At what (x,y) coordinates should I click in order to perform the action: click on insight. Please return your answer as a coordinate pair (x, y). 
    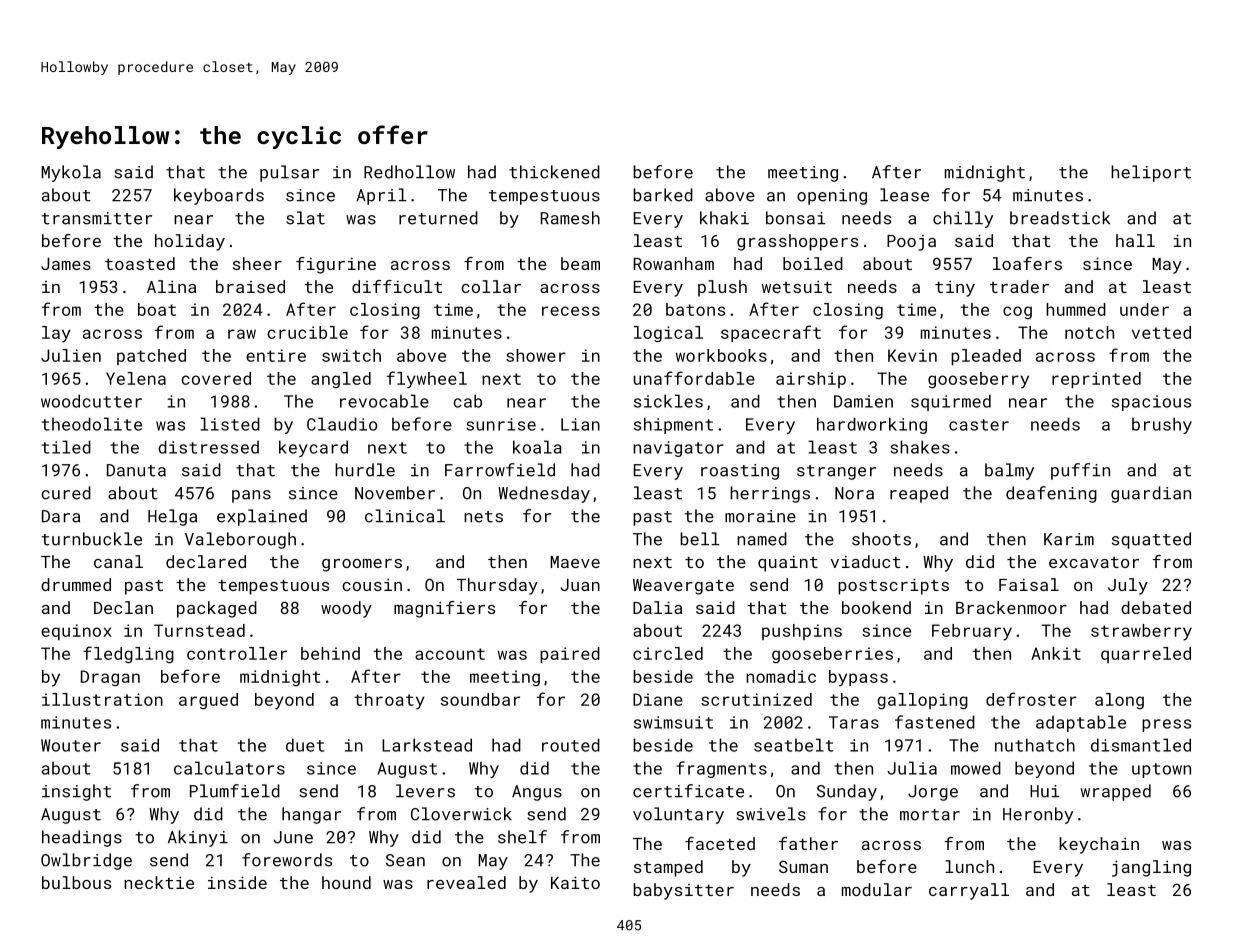
    Looking at the image, I should click on (76, 792).
